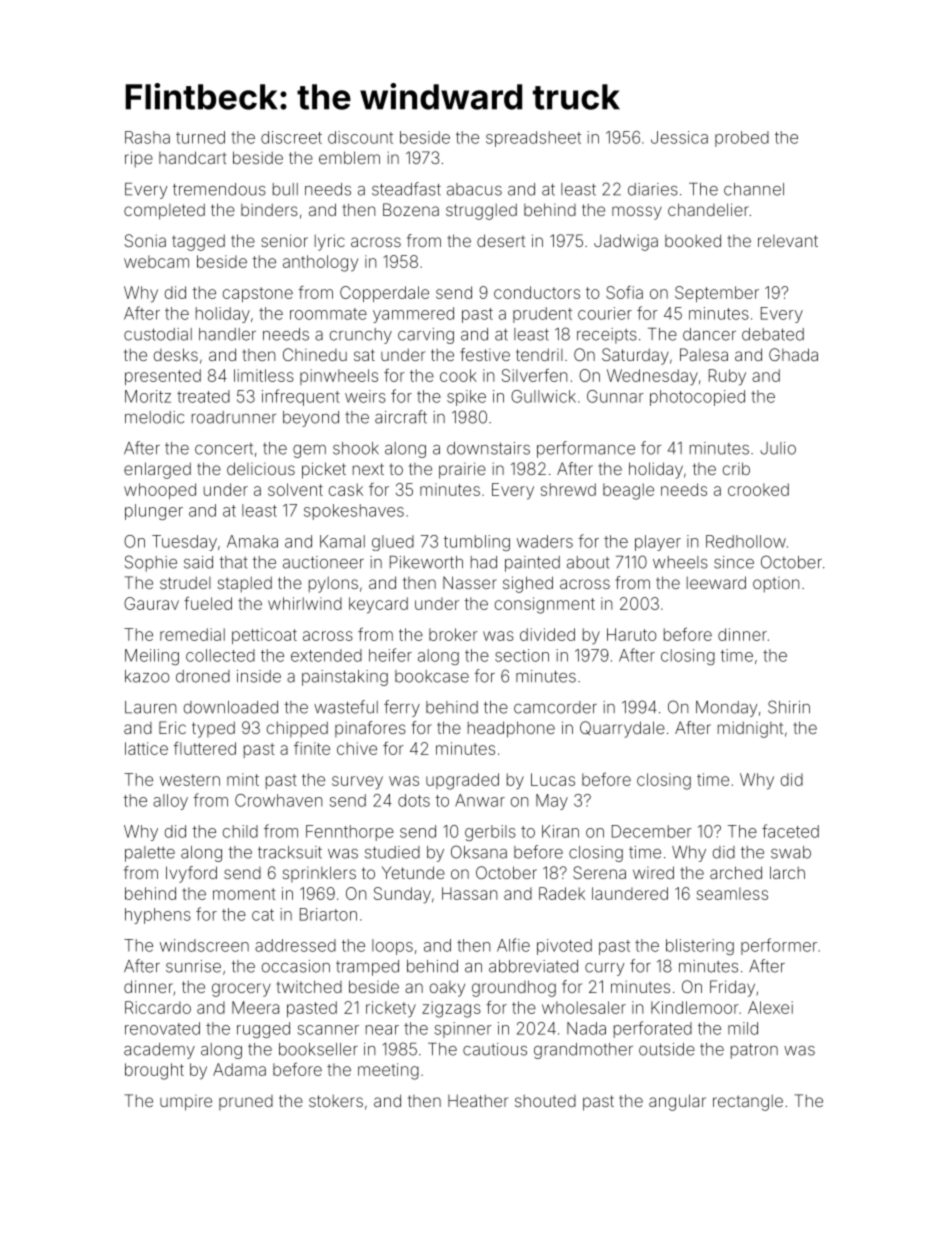  Describe the element at coordinates (545, 1101) in the screenshot. I see `shouted` at that location.
